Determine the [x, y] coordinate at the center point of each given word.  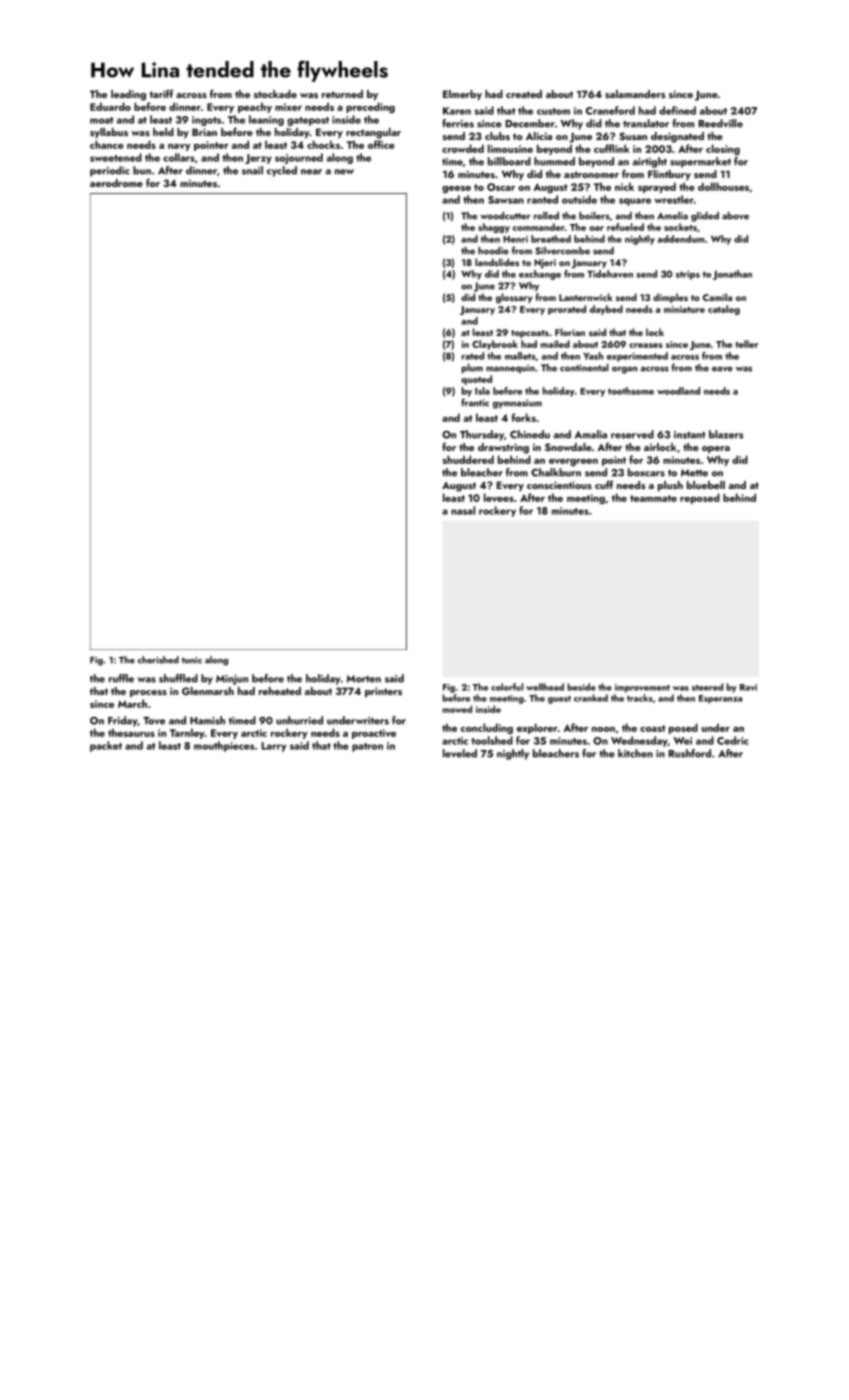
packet [106, 746]
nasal [463, 510]
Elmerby [462, 95]
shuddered [468, 459]
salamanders [635, 94]
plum [472, 369]
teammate [653, 498]
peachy [255, 107]
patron [367, 747]
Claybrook [495, 345]
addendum [681, 239]
